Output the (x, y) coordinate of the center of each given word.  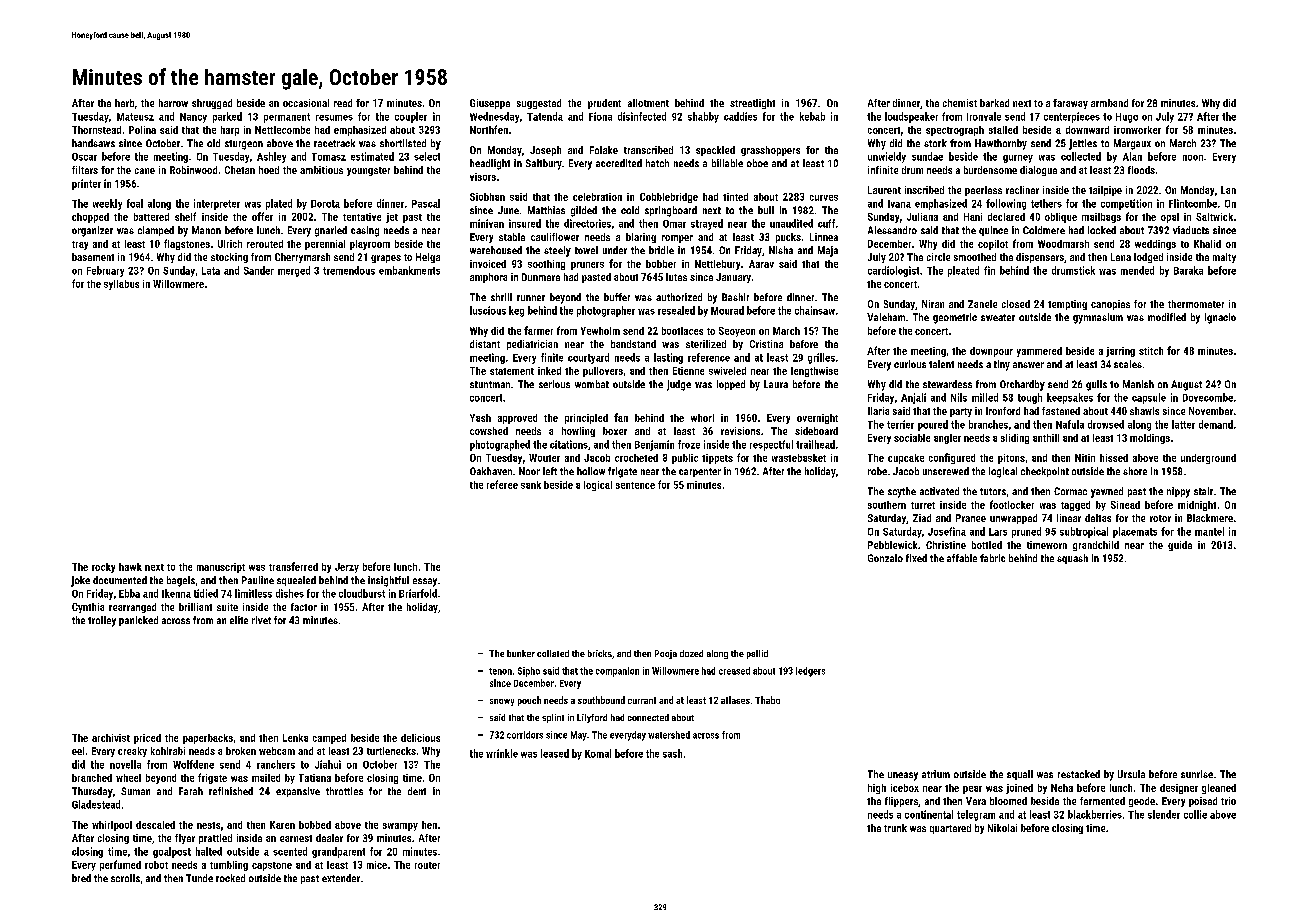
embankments (409, 270)
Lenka (295, 738)
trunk (895, 828)
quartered (950, 829)
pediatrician (532, 345)
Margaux (1132, 144)
